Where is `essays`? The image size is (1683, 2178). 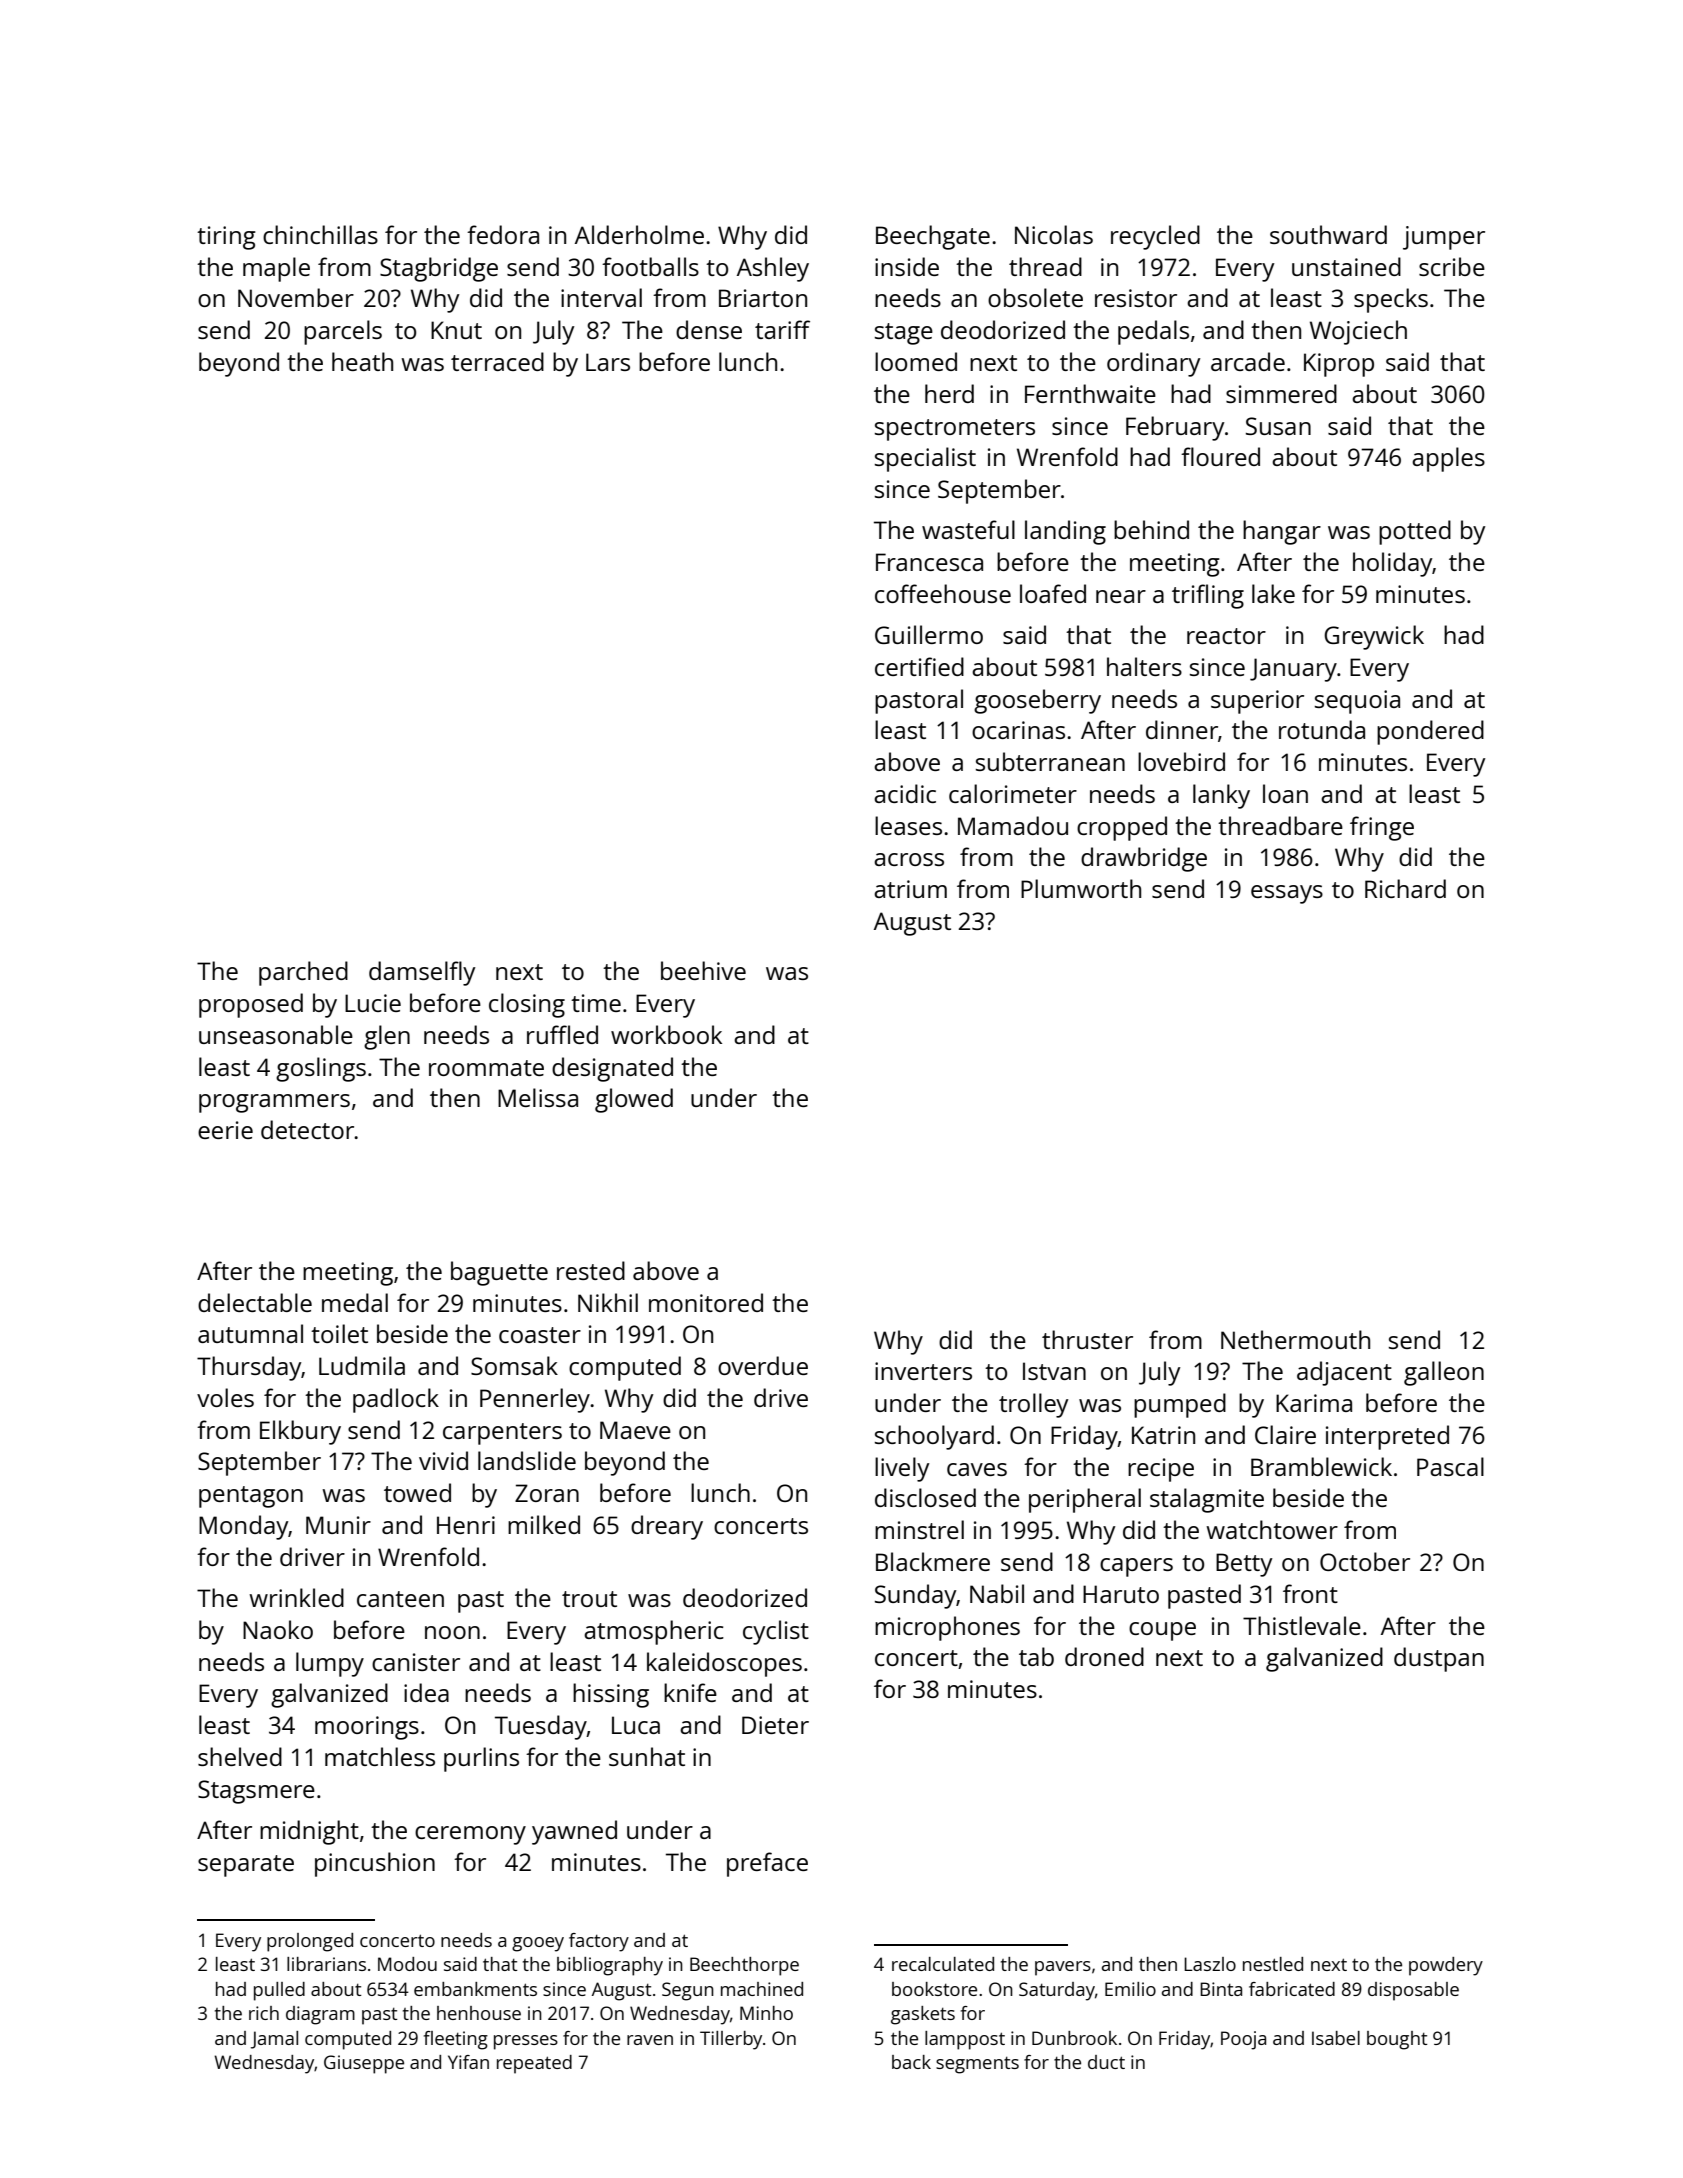
essays is located at coordinates (1287, 894).
